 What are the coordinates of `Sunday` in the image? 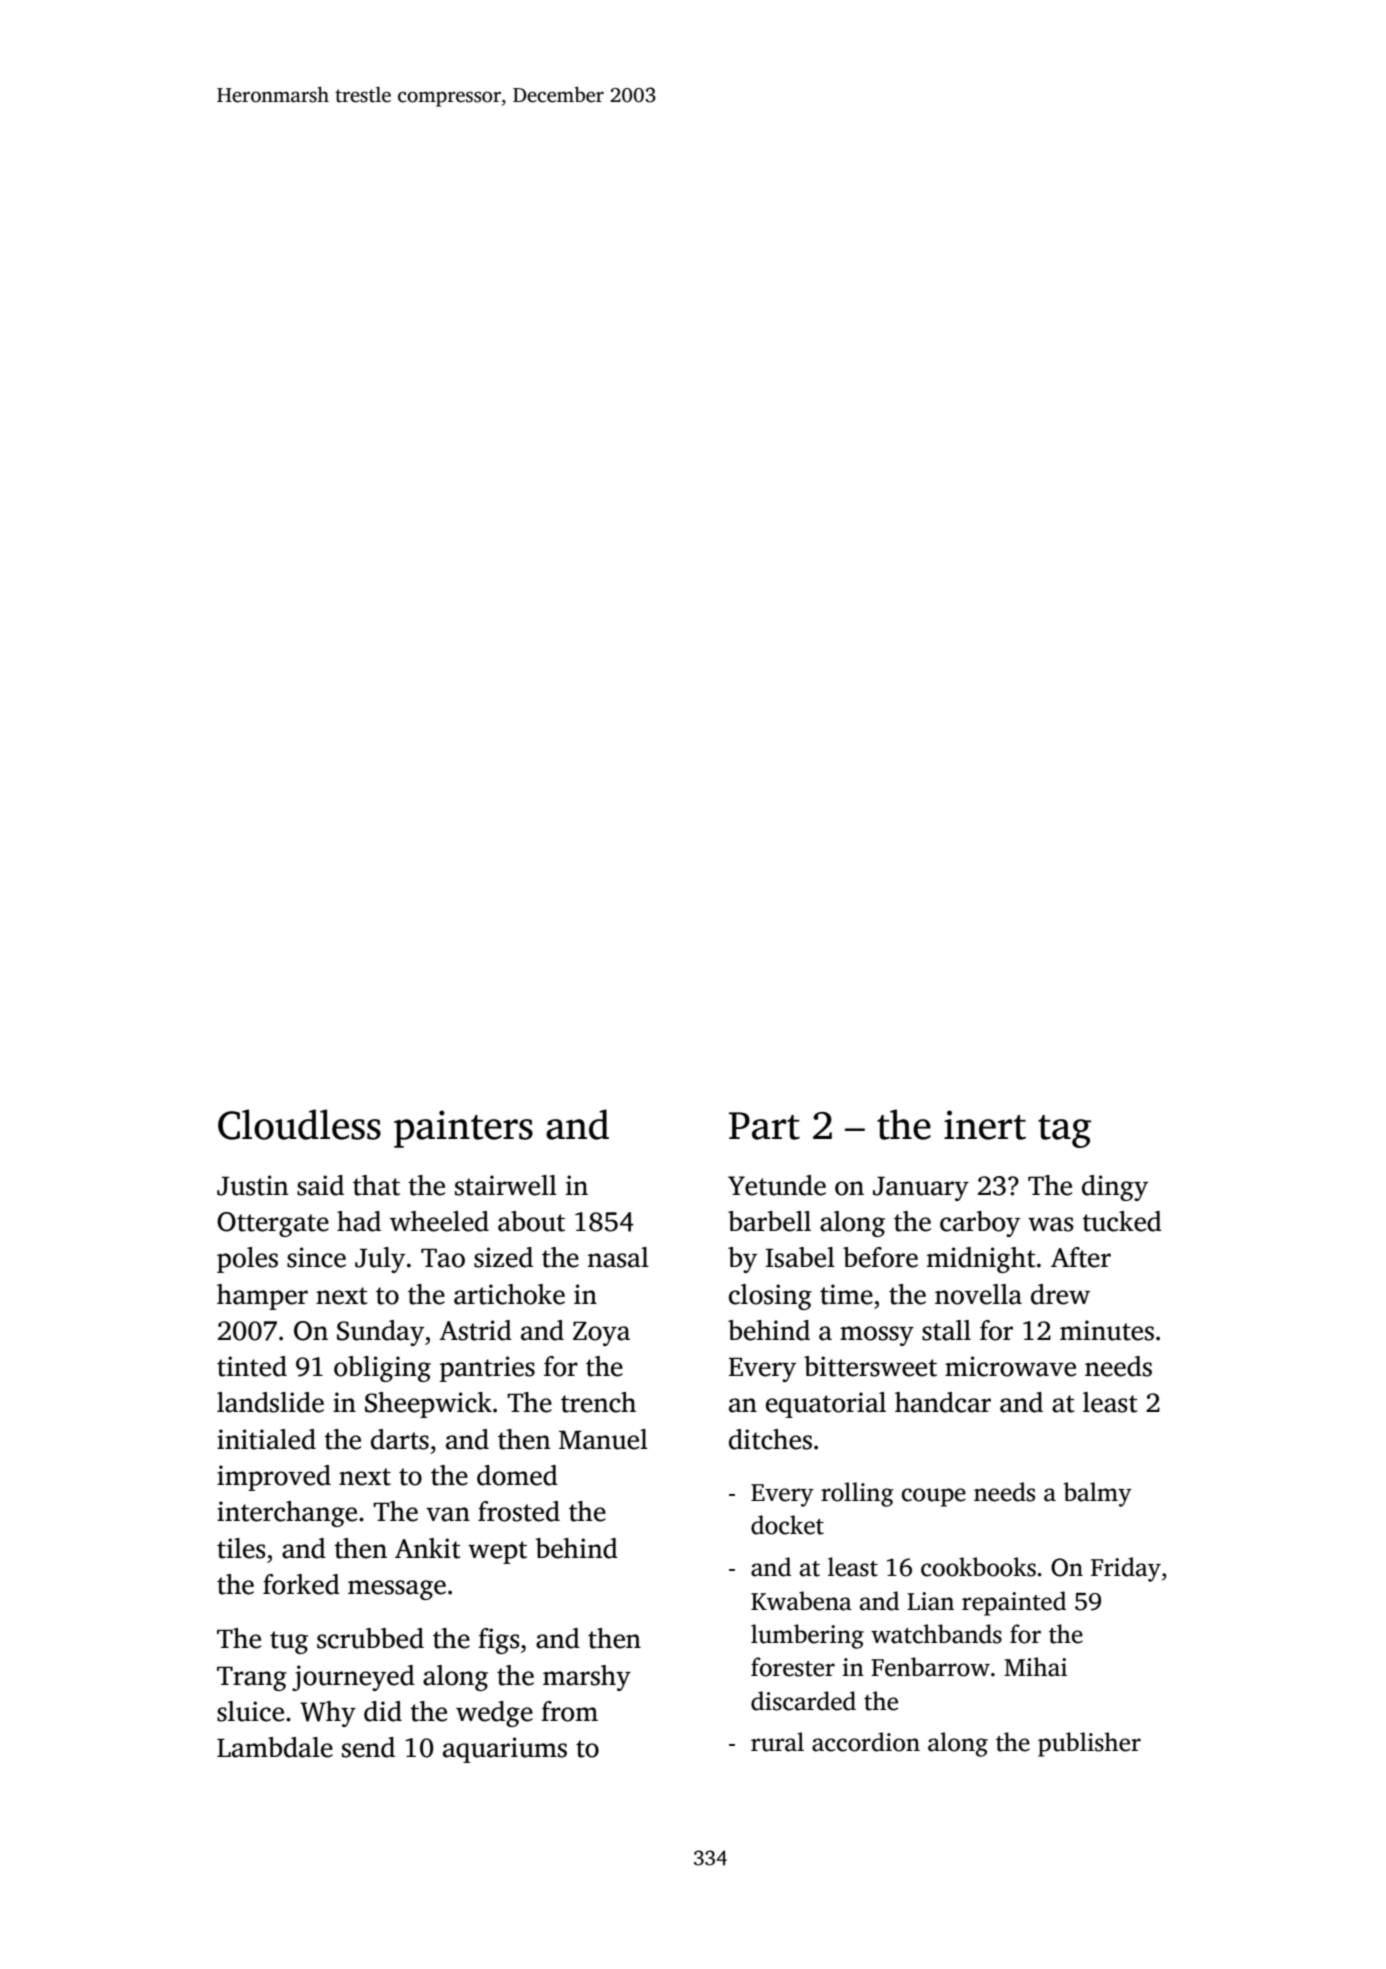 It's located at (380, 1333).
